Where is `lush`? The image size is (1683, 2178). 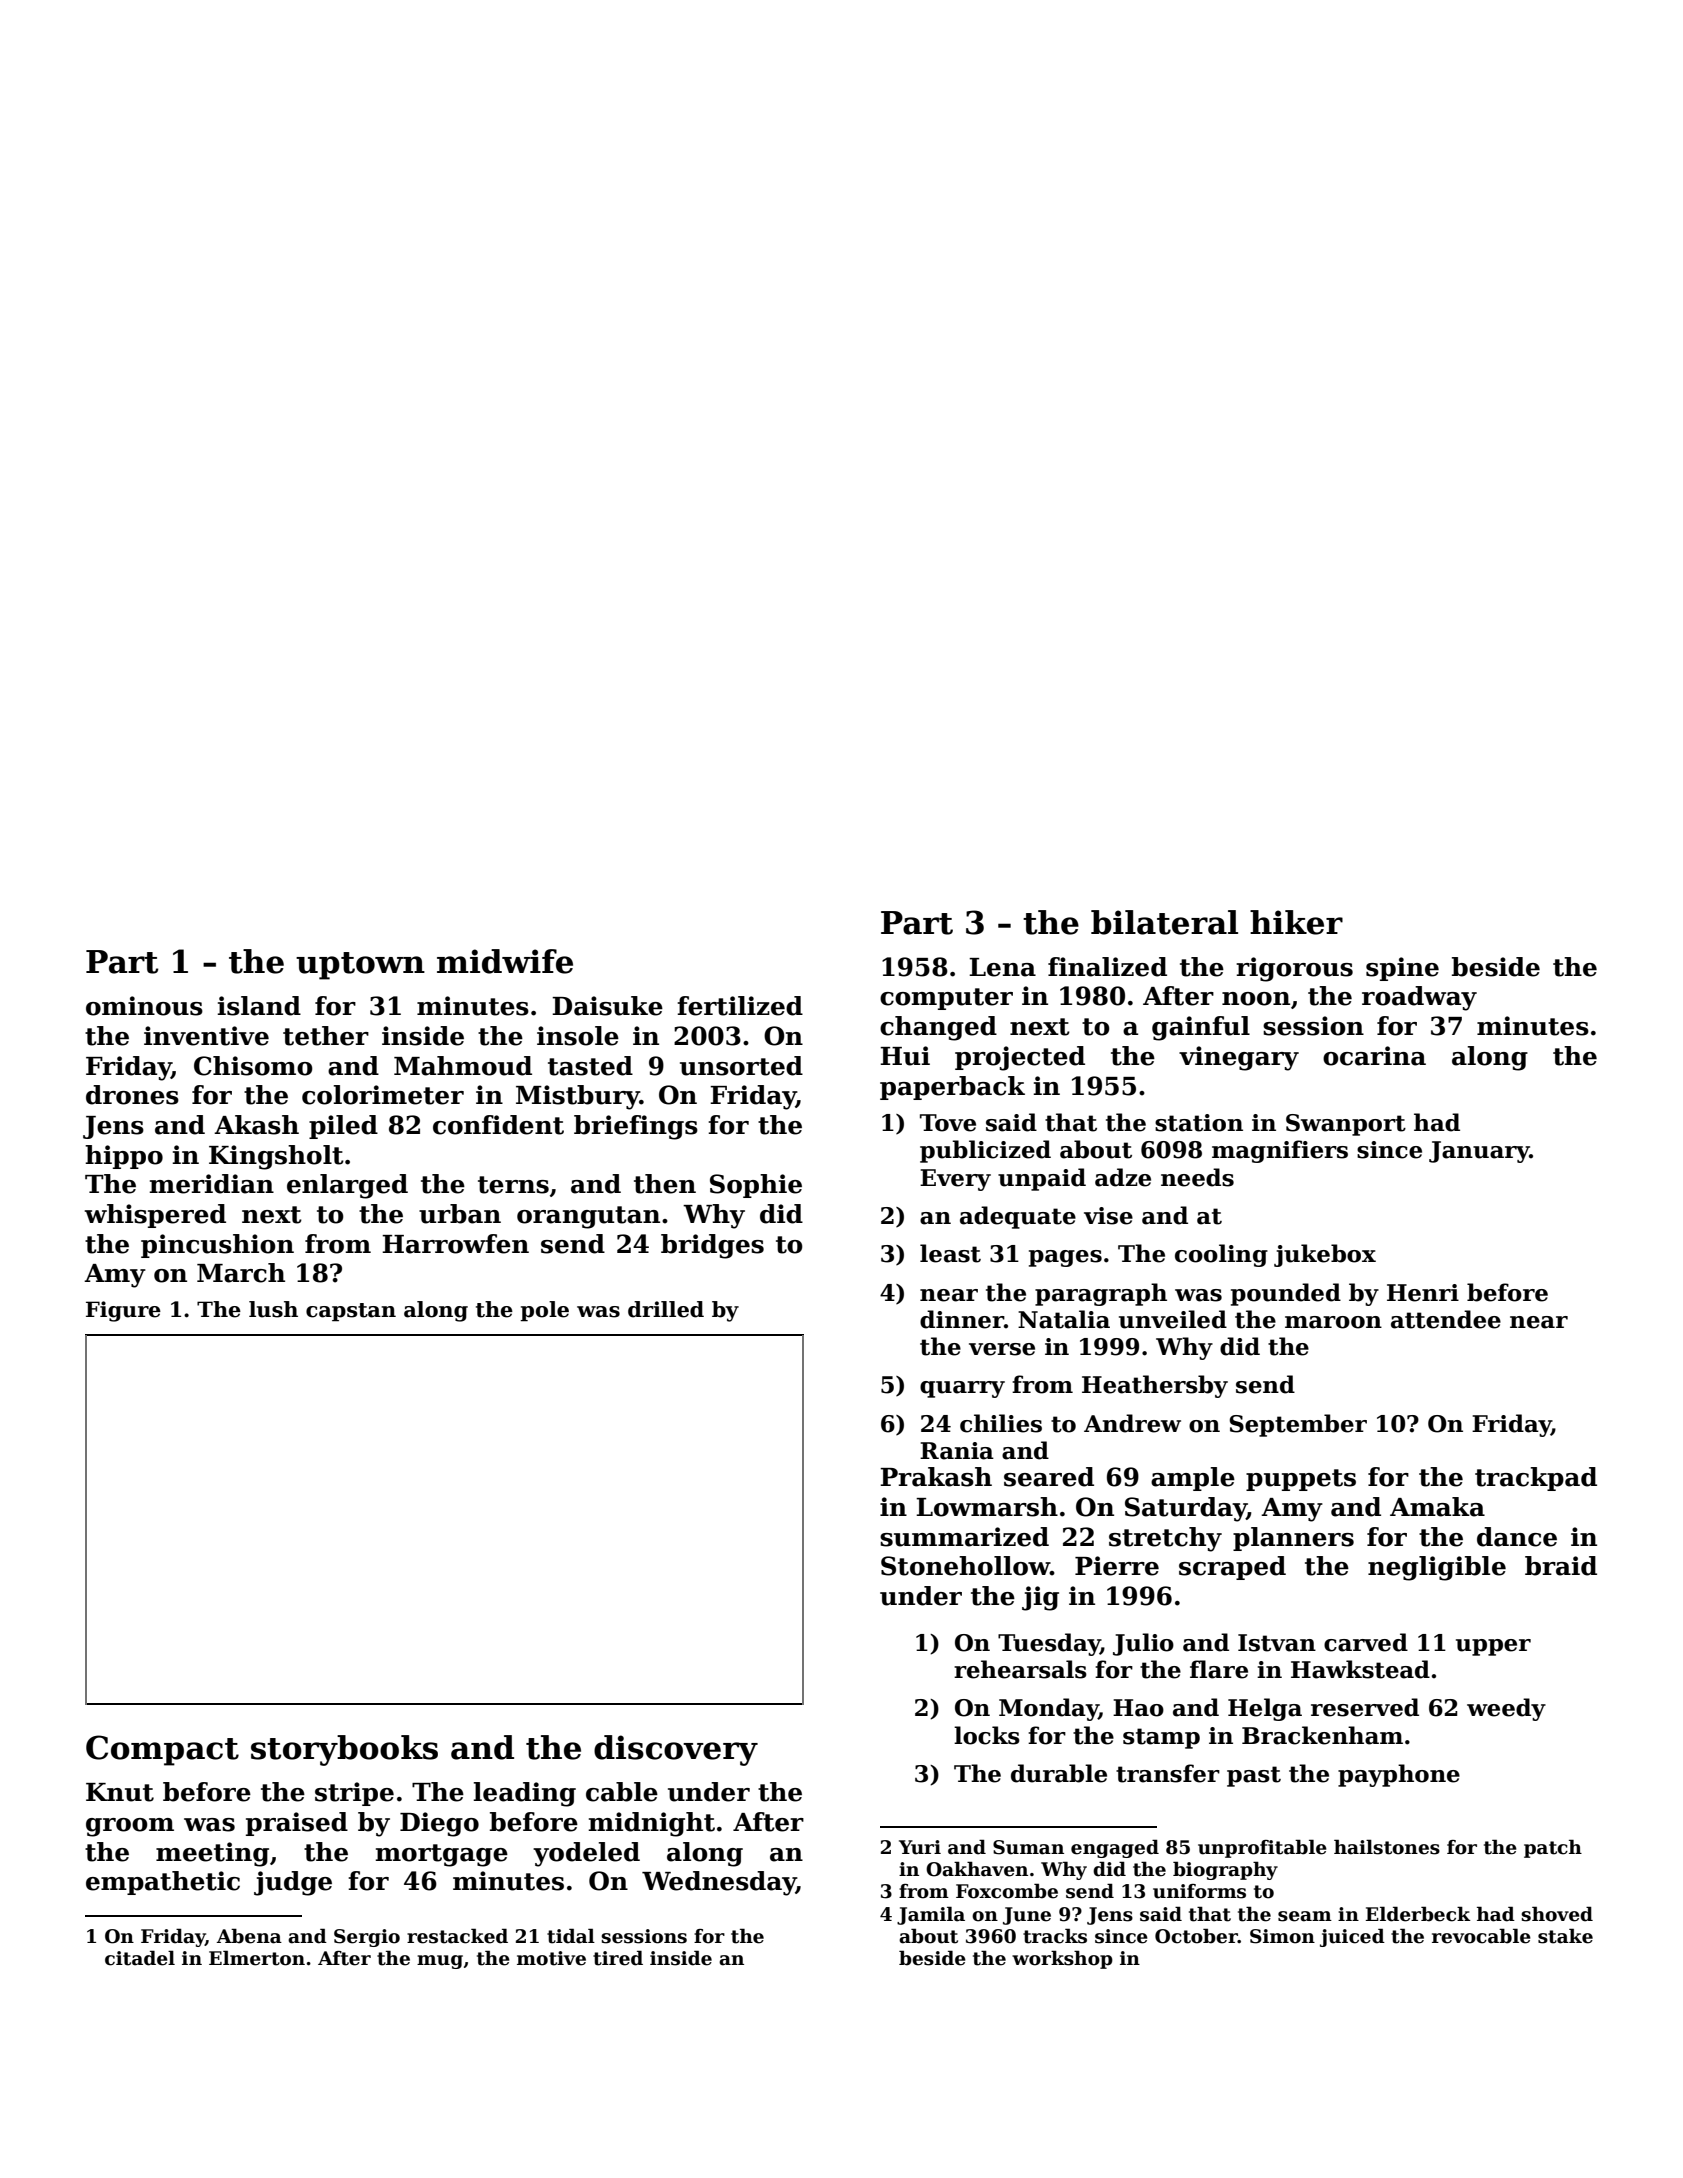
lush is located at coordinates (273, 1309).
